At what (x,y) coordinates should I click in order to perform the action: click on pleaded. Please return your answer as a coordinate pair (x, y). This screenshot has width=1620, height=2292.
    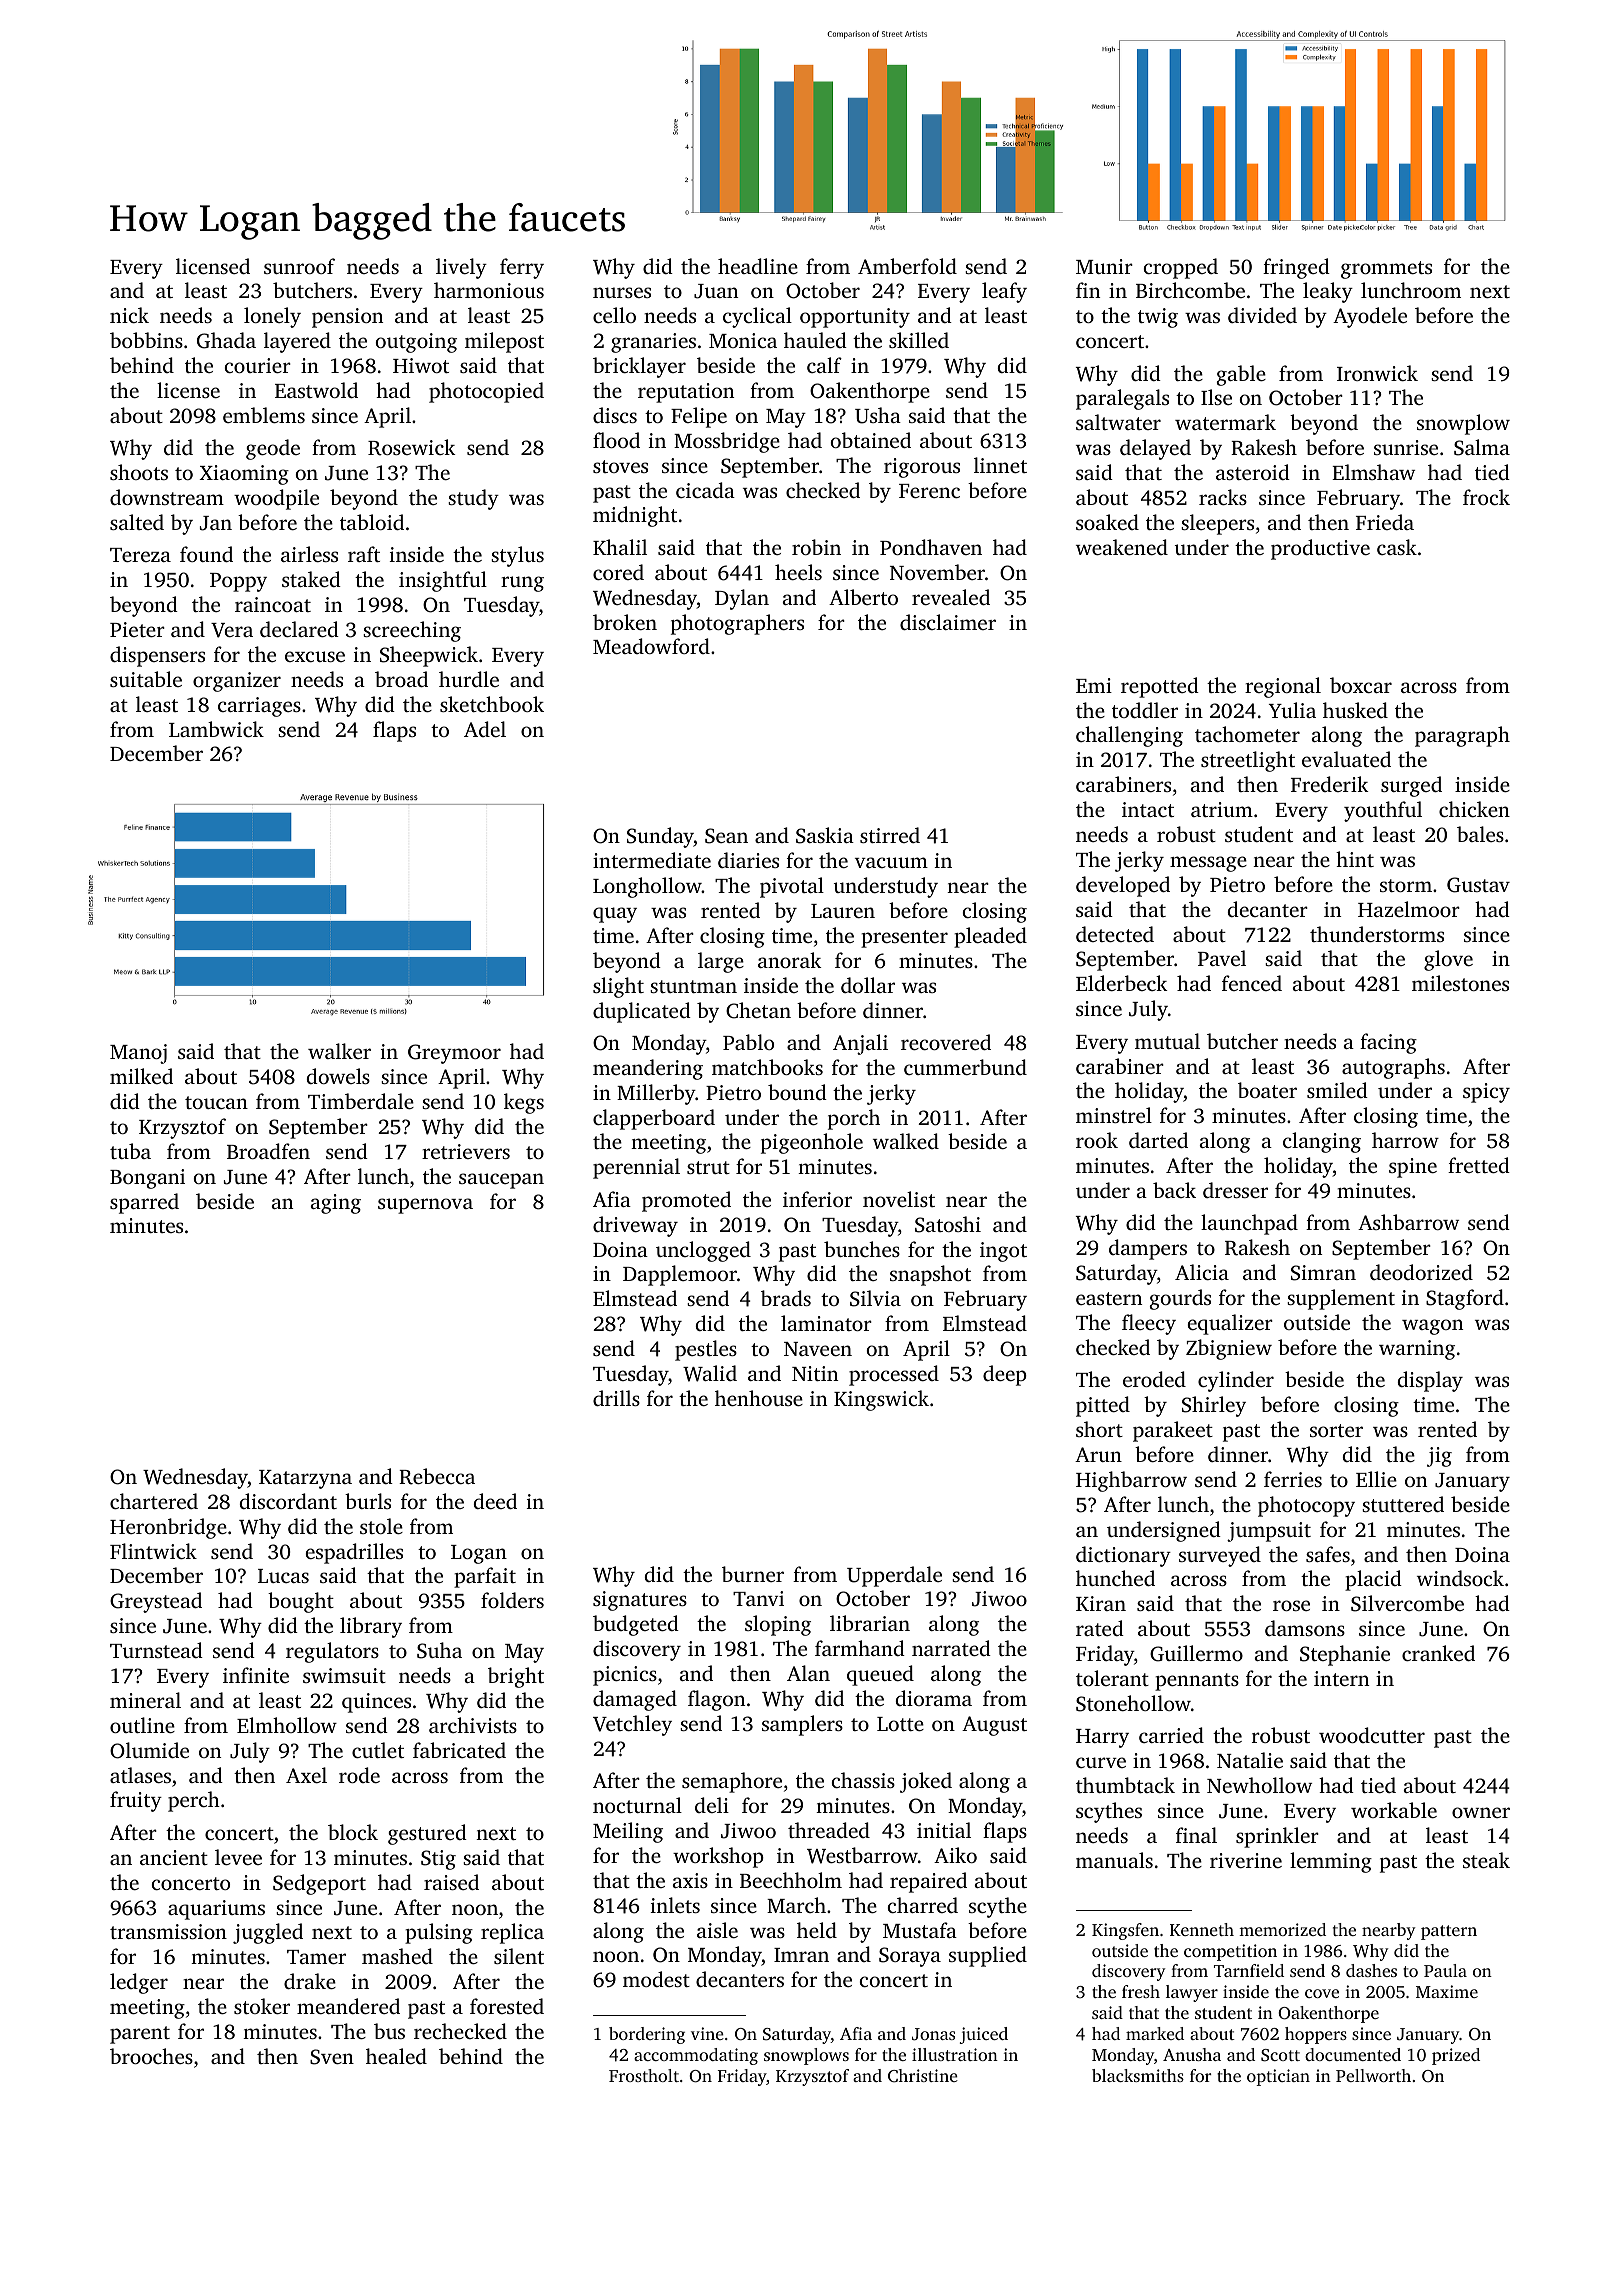
    Looking at the image, I should click on (990, 937).
